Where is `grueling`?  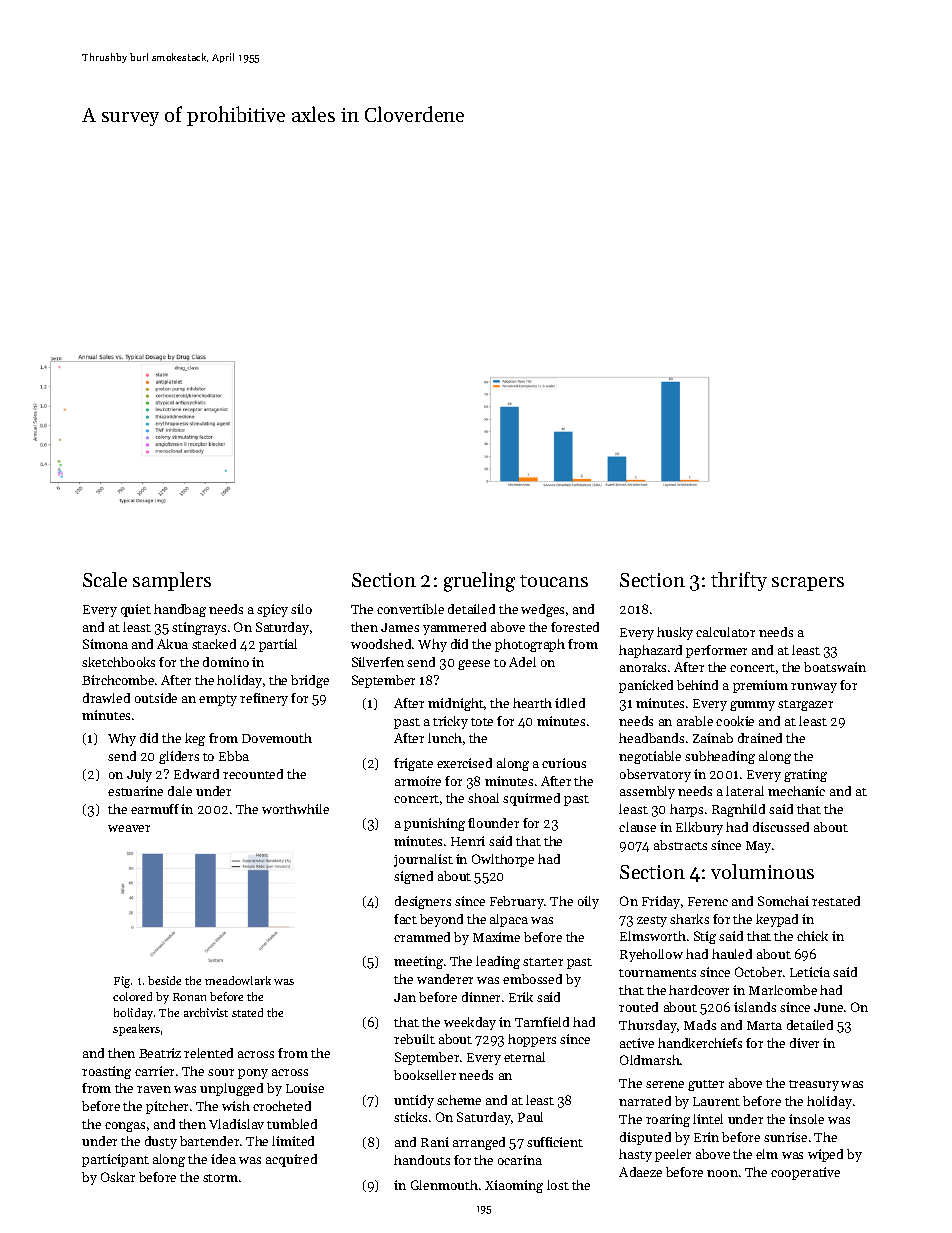
grueling is located at coordinates (479, 582).
